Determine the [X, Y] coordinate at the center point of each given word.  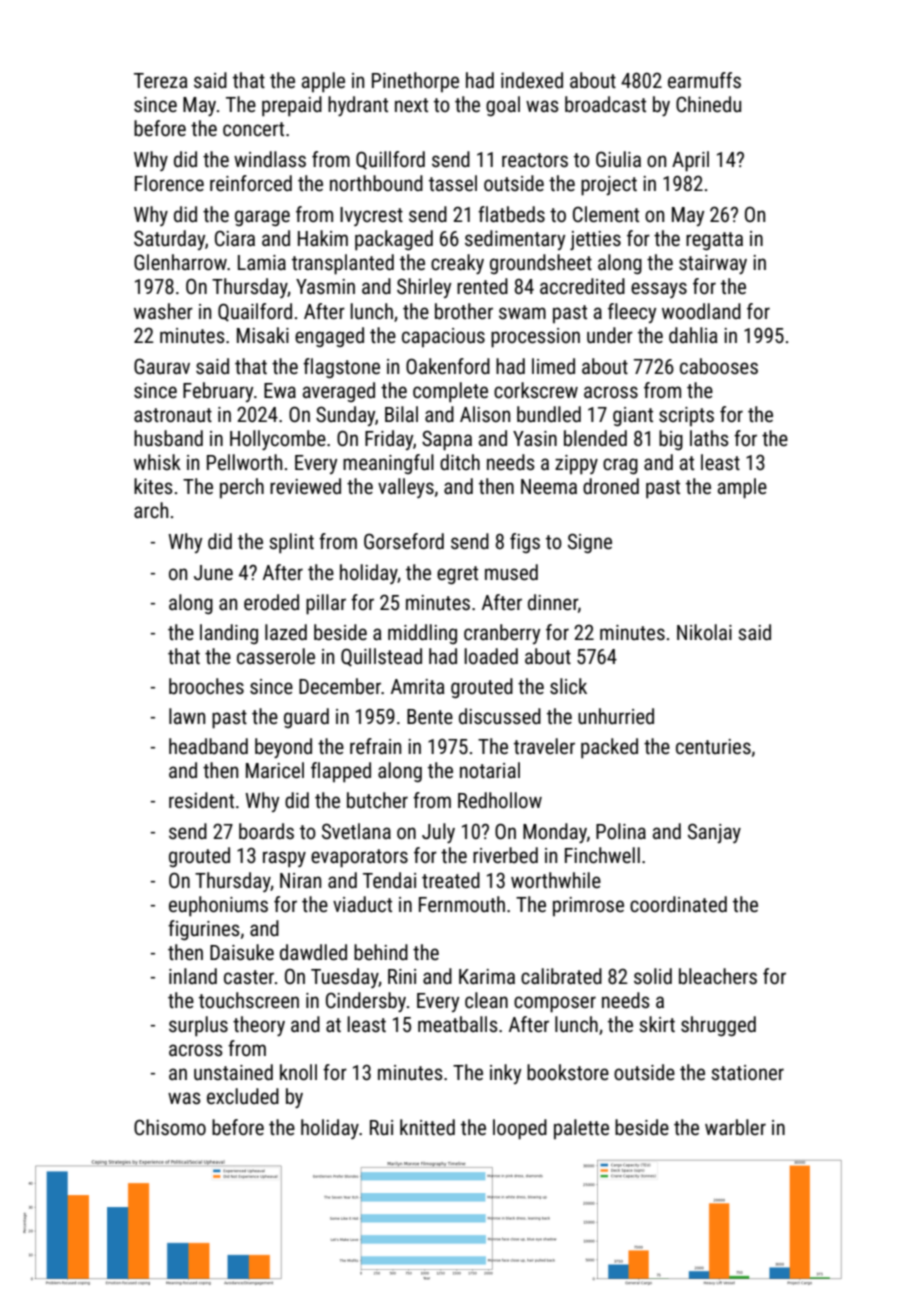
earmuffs [704, 80]
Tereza [161, 81]
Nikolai [704, 632]
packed [609, 748]
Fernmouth [462, 904]
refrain [375, 746]
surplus [198, 1026]
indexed [532, 80]
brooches [206, 686]
